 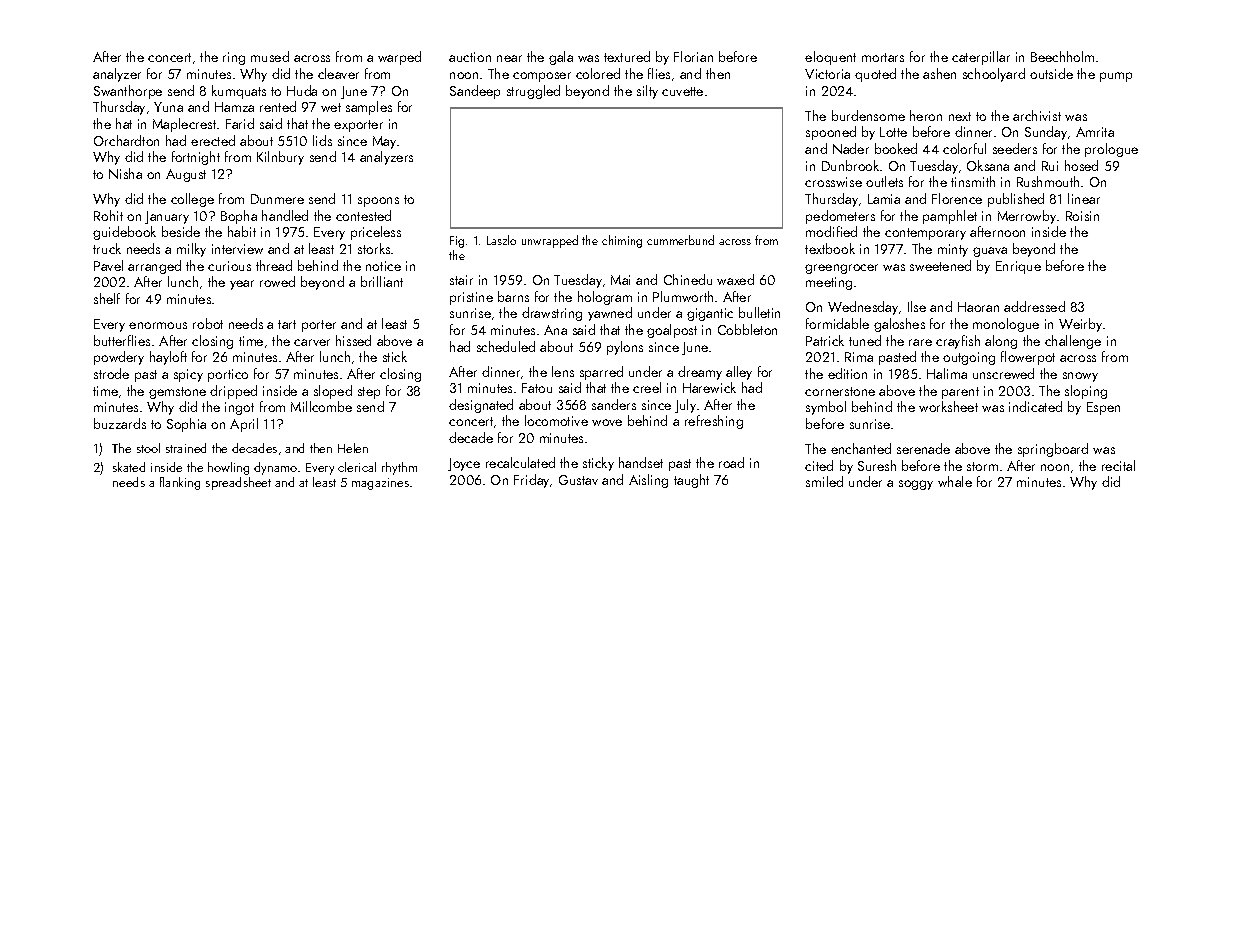 I want to click on rowed, so click(x=277, y=281).
